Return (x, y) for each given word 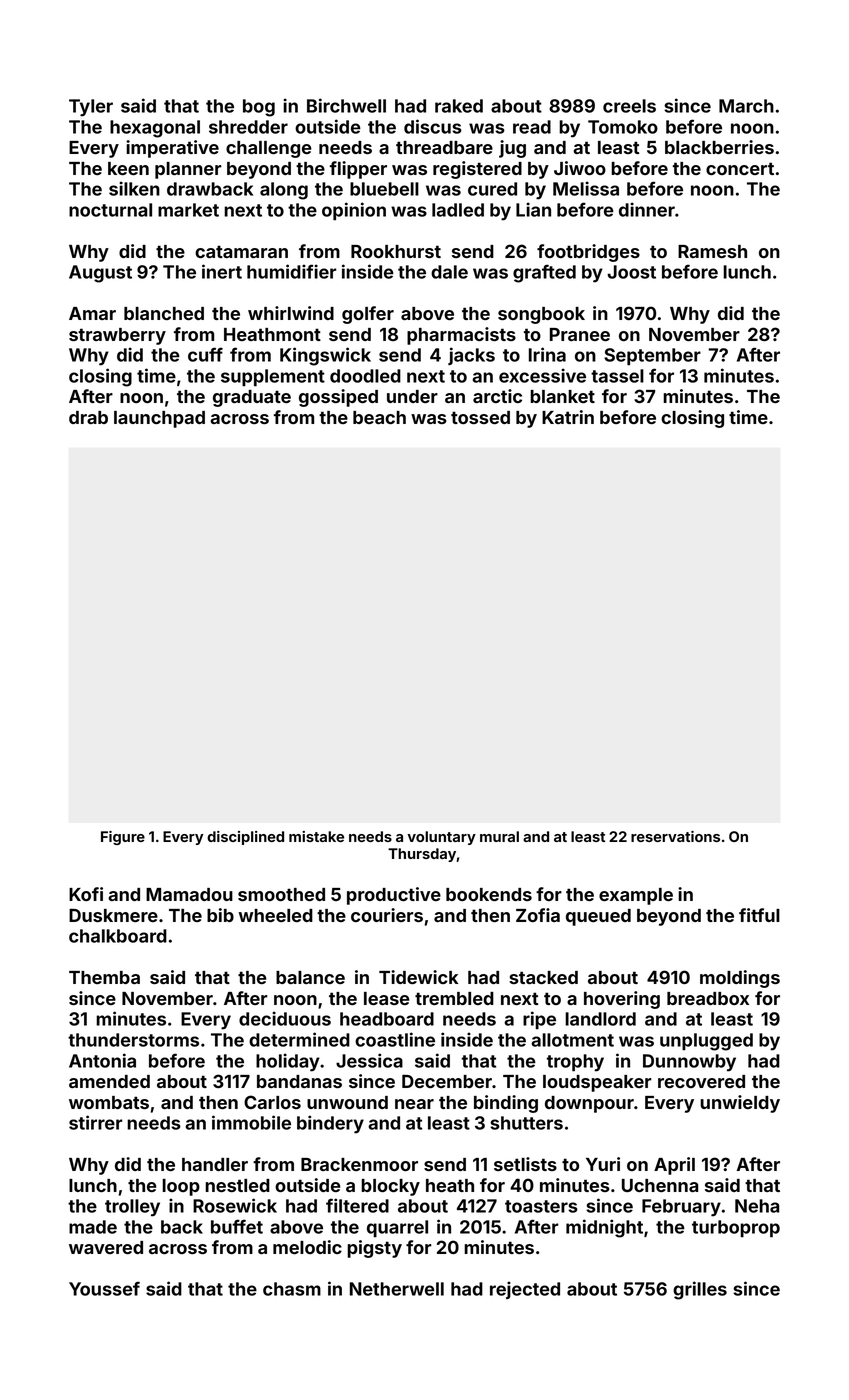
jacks (471, 356)
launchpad (159, 419)
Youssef (104, 1288)
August (100, 274)
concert (740, 168)
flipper (358, 170)
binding (506, 1104)
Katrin (568, 417)
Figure (123, 838)
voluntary (441, 838)
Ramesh (712, 251)
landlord (600, 1019)
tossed (480, 417)
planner (188, 170)
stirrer (96, 1122)
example (636, 896)
